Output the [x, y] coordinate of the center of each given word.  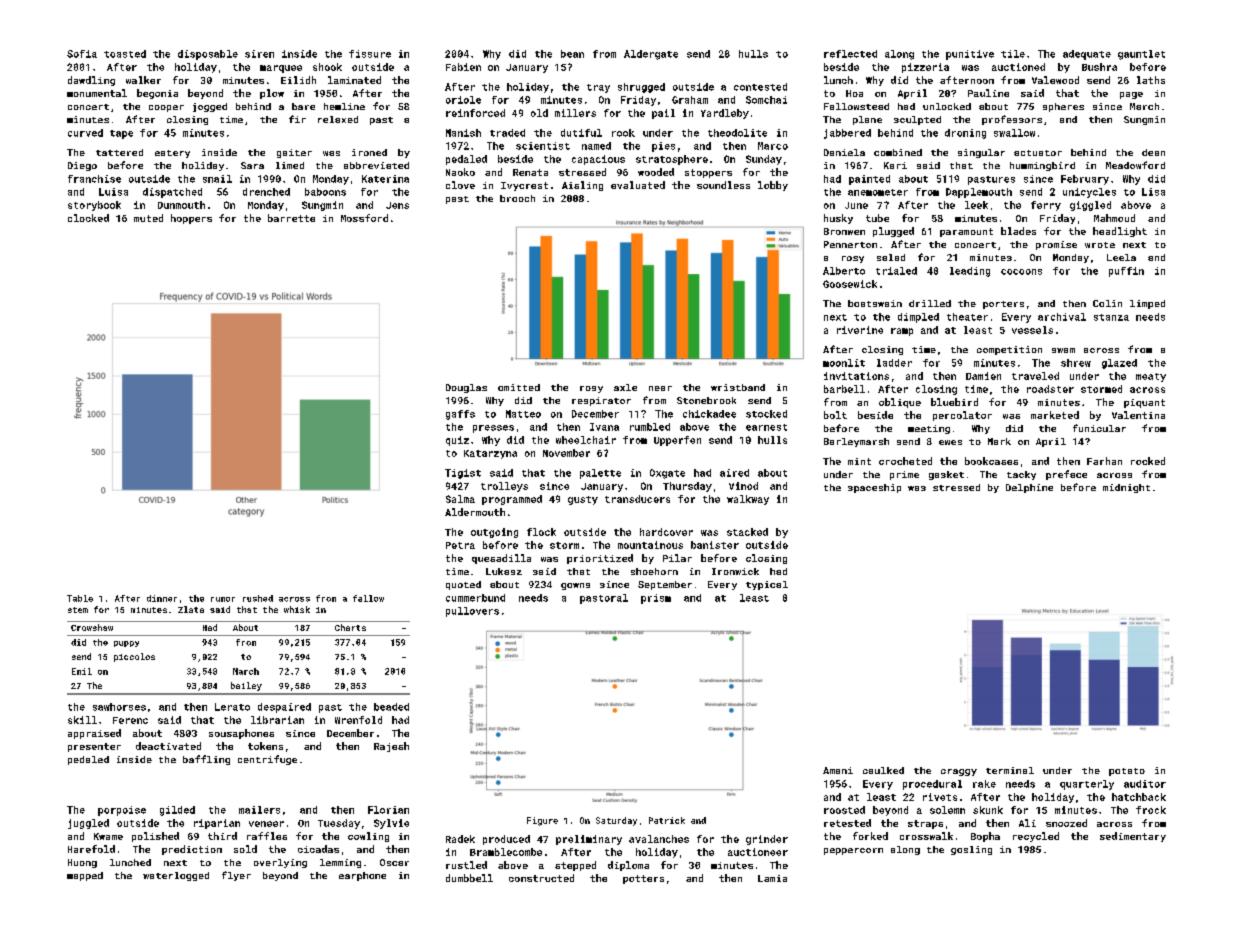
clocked [88, 218]
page [1131, 95]
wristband [738, 387]
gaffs [460, 415]
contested [760, 87]
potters [643, 879]
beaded [391, 707]
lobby [773, 186]
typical [767, 585]
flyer [236, 876]
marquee [281, 69]
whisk [297, 609]
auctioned [1018, 67]
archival [1062, 317]
